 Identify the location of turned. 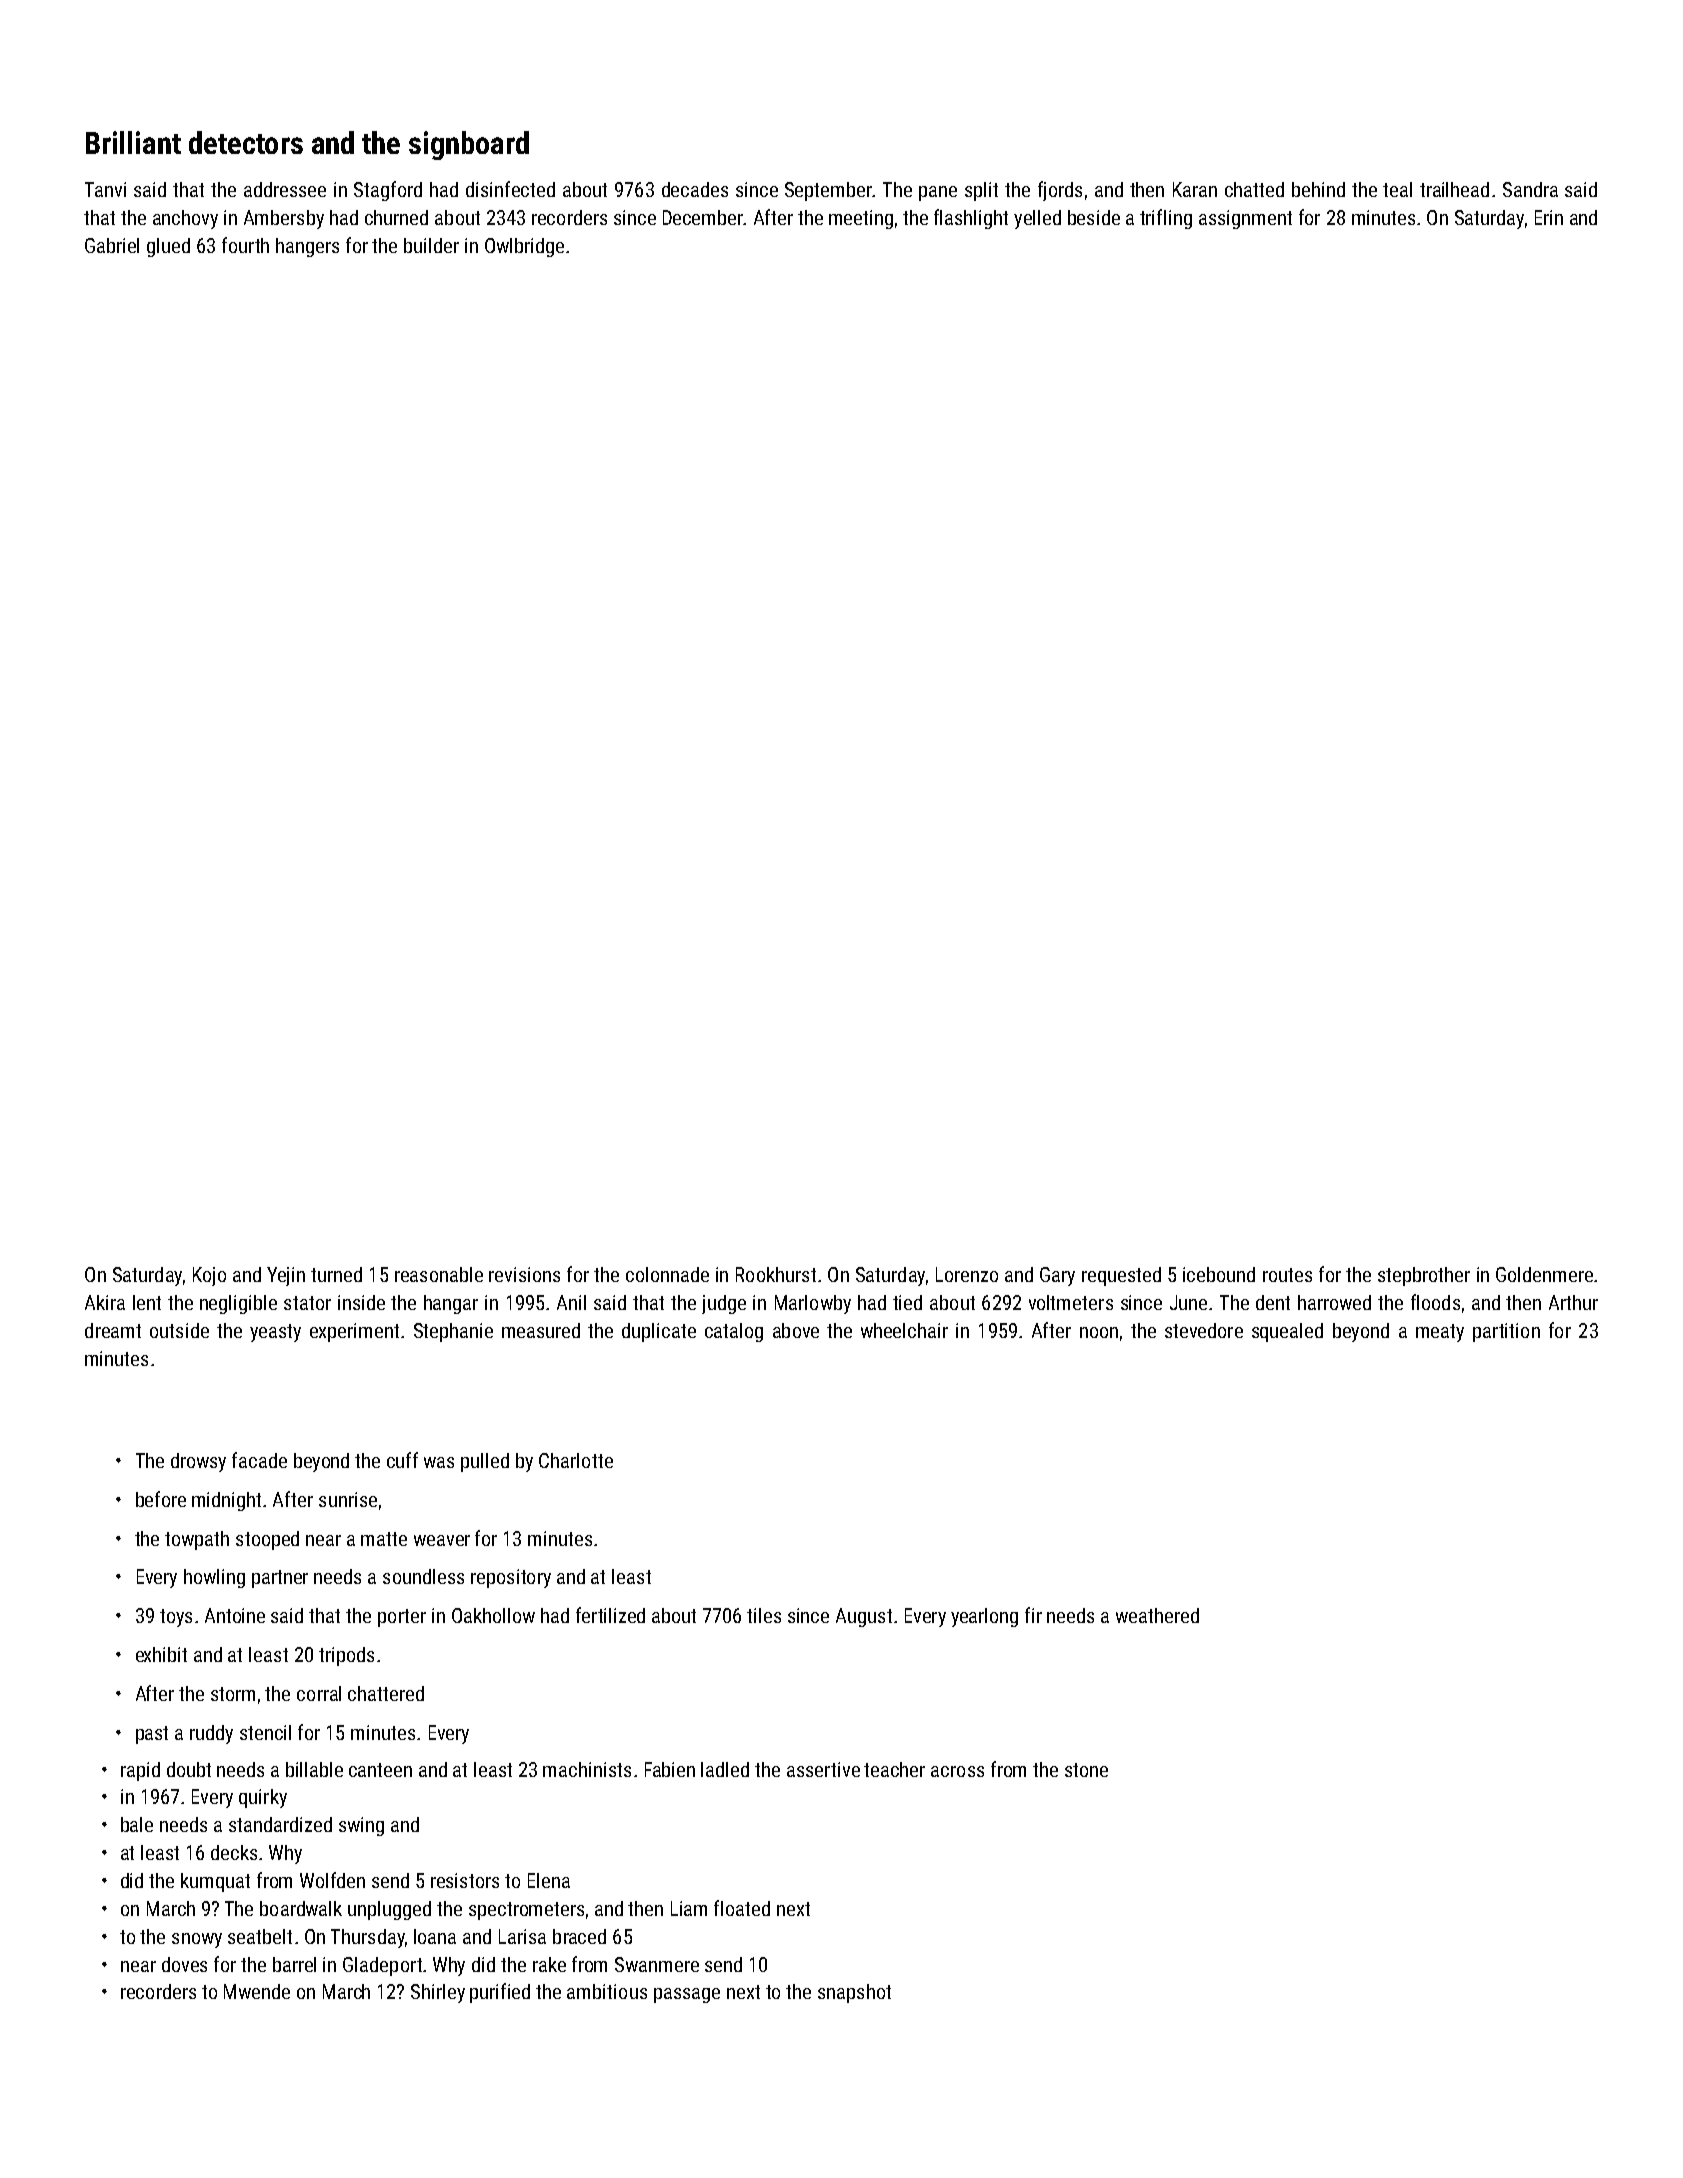
(336, 1274).
